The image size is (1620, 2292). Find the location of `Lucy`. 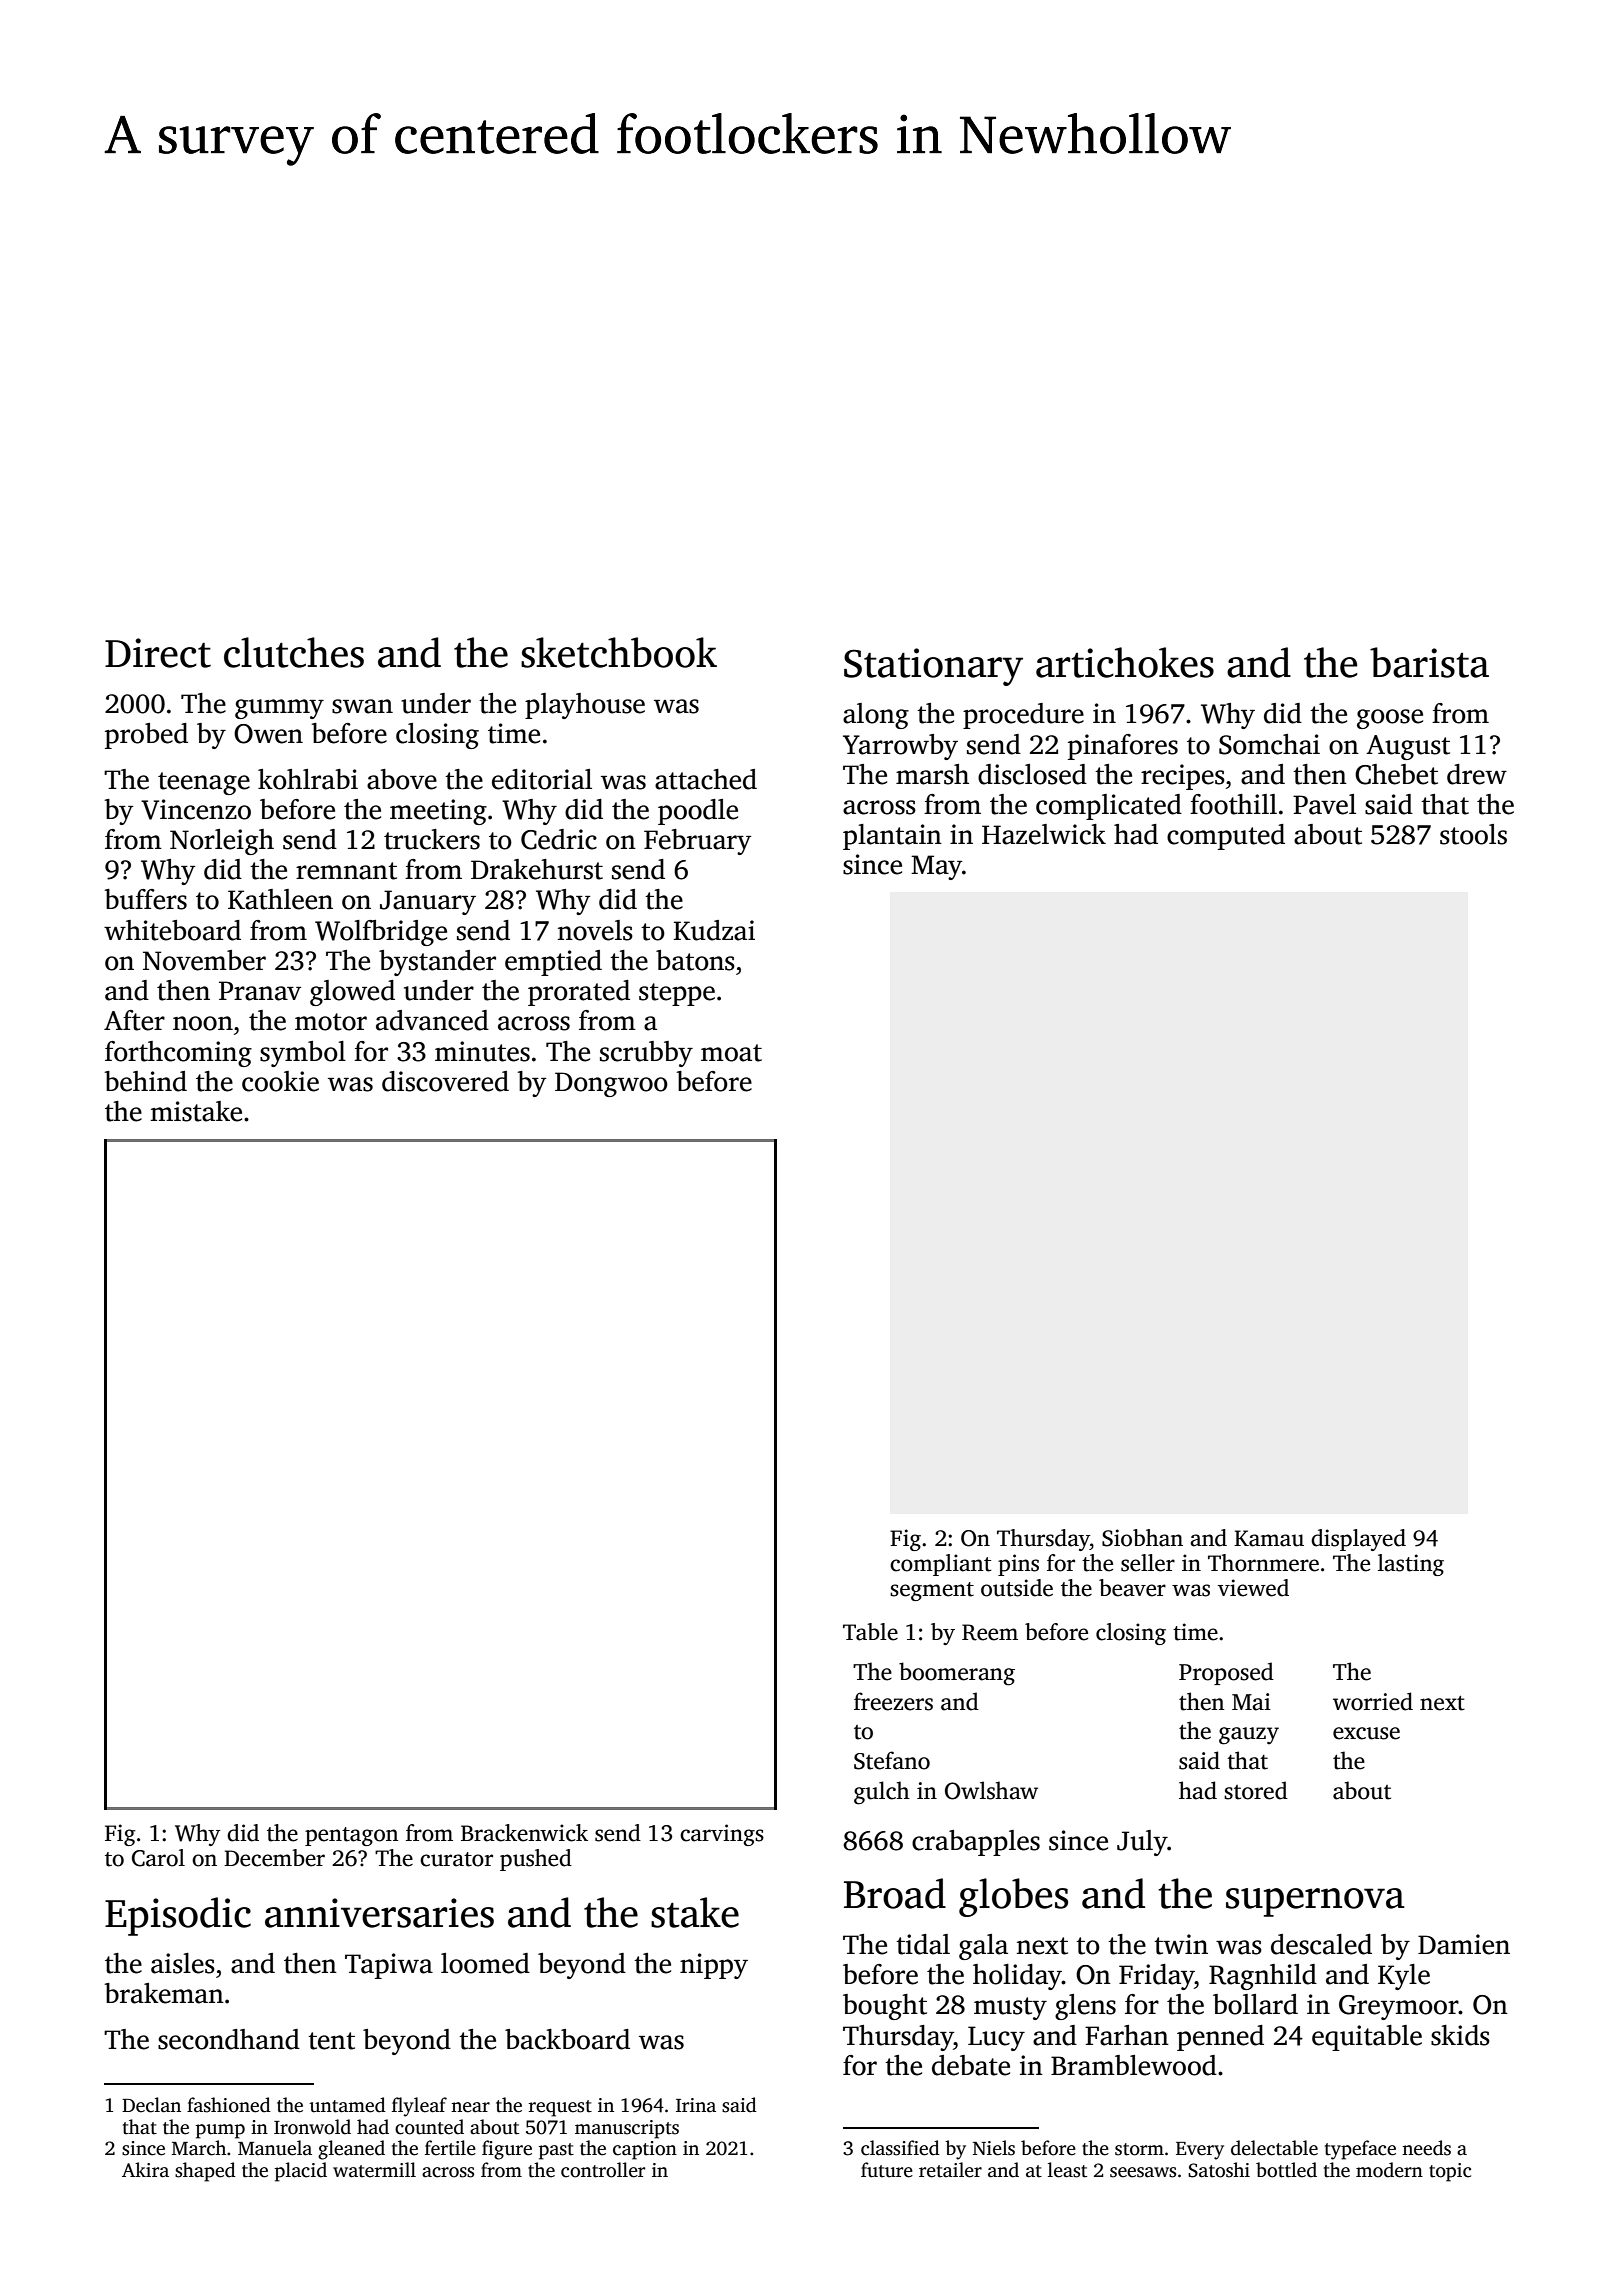

Lucy is located at coordinates (996, 2038).
